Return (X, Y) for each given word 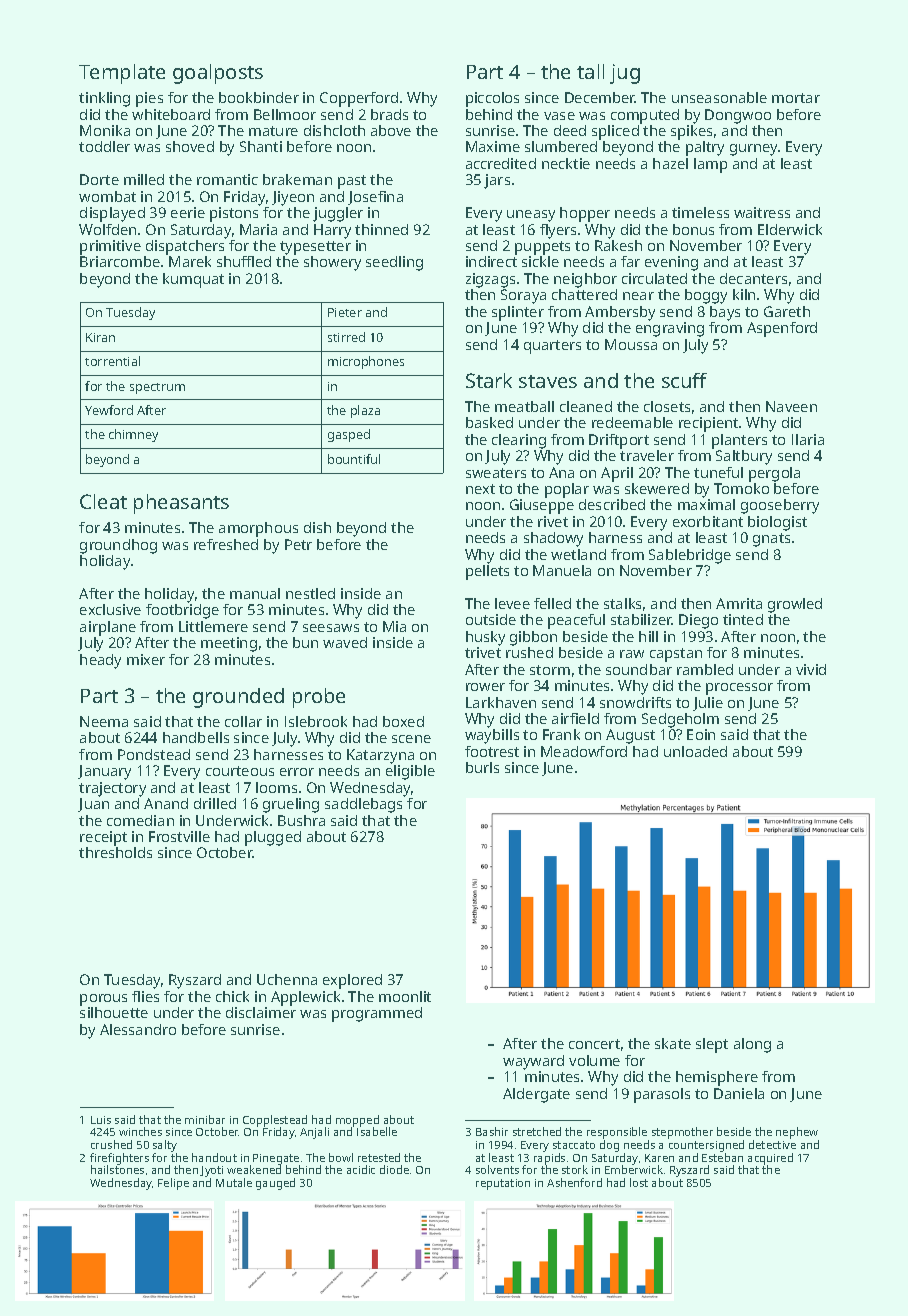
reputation (503, 1184)
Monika (105, 130)
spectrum (157, 388)
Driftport (619, 441)
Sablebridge (690, 556)
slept (712, 1045)
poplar (567, 490)
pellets (487, 572)
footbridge (182, 611)
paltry (705, 148)
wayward (533, 1062)
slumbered (561, 146)
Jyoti (211, 1171)
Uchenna (287, 979)
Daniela (739, 1093)
